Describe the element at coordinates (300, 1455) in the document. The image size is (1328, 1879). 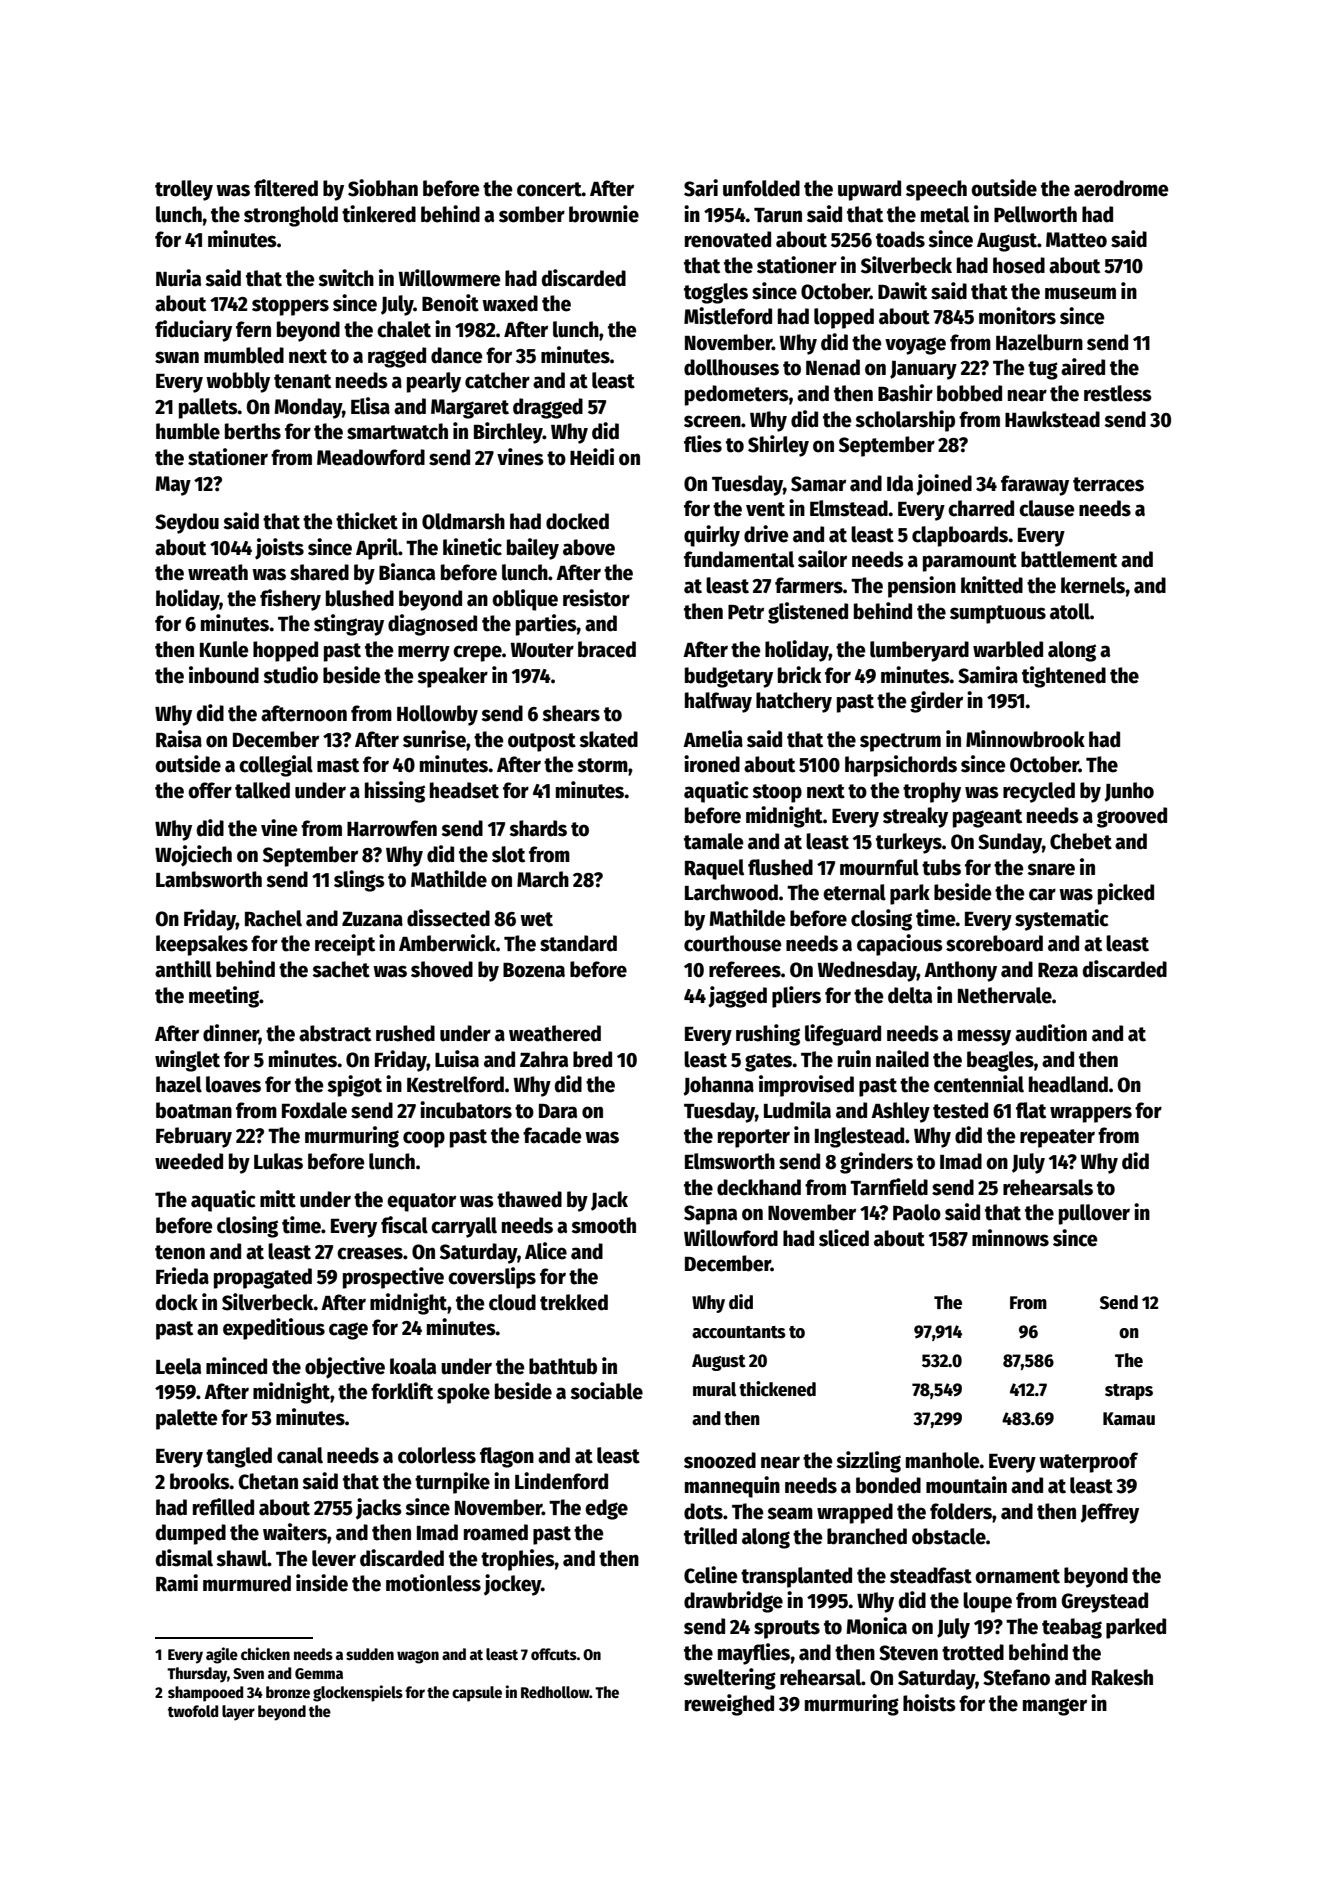
I see `canal` at that location.
